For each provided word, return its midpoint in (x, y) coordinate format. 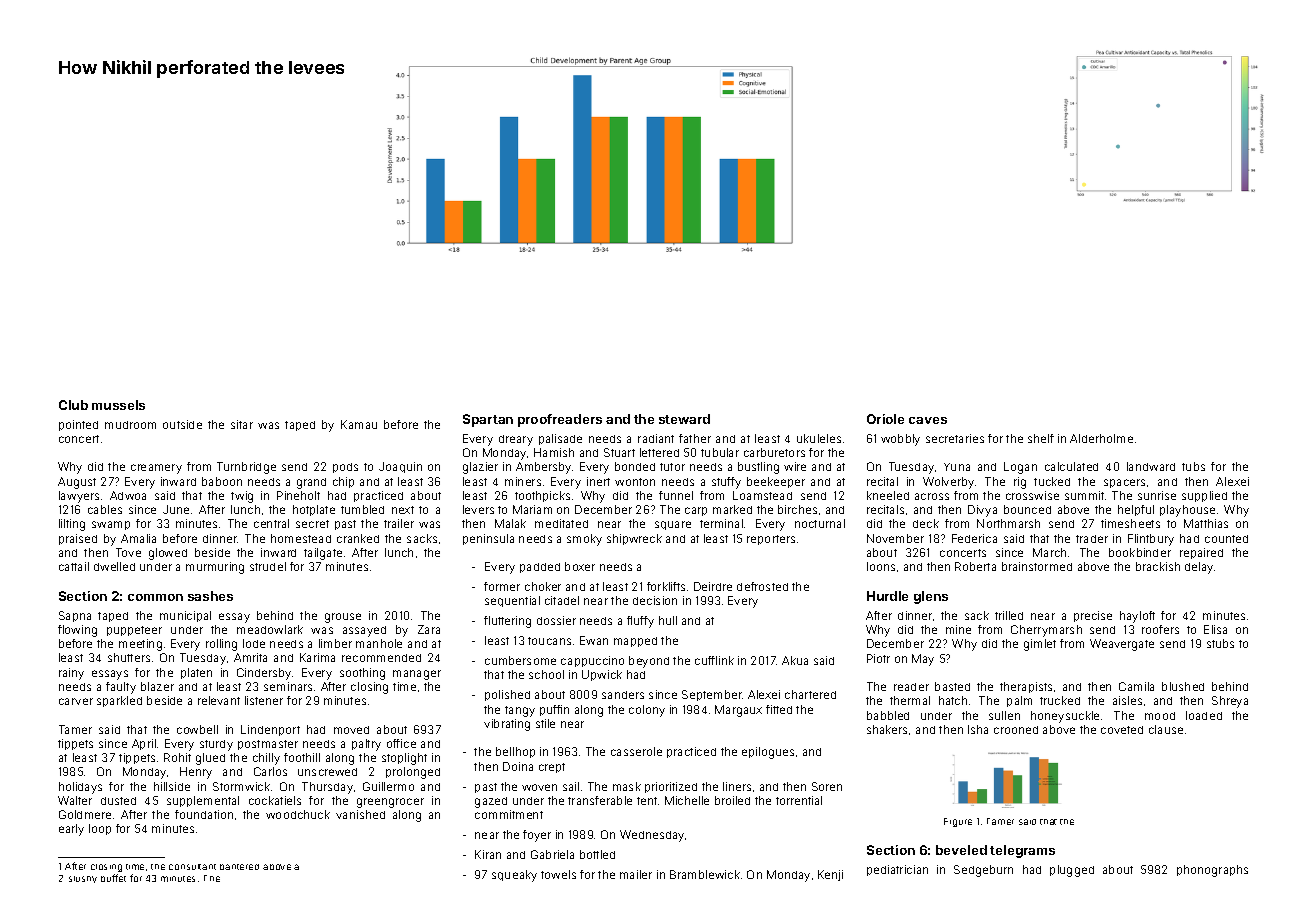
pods (345, 468)
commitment (509, 814)
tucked (1052, 481)
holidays (80, 788)
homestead (301, 538)
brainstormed (1037, 566)
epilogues (768, 753)
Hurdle (887, 596)
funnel (676, 495)
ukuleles (819, 438)
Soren (827, 786)
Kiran (488, 854)
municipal (185, 616)
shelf (1041, 438)
